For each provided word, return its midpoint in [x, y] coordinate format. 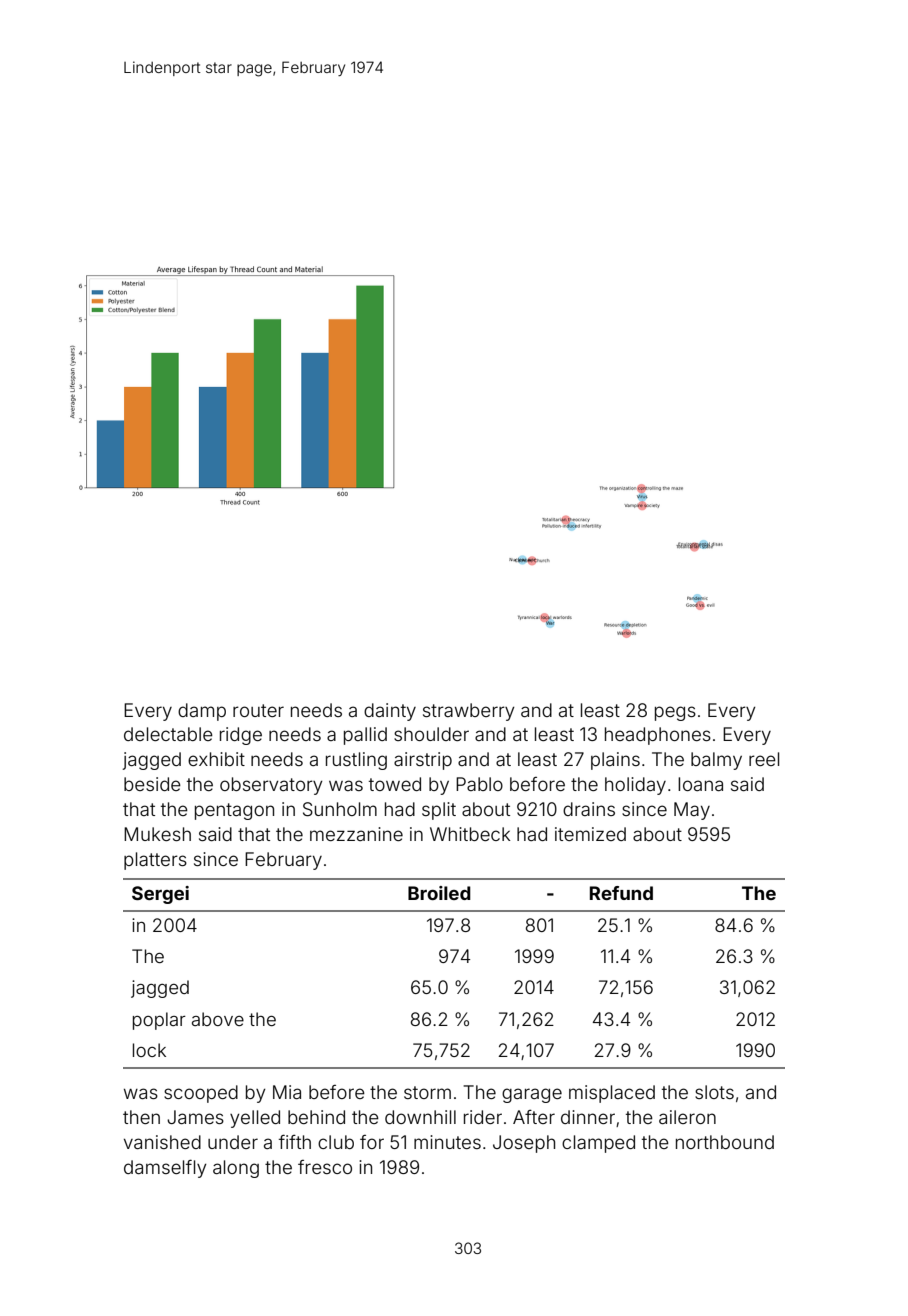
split [439, 811]
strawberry [469, 712]
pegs [675, 713]
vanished [162, 1142]
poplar [159, 1021]
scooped [201, 1094]
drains [589, 809]
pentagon [234, 811]
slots [714, 1092]
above [218, 1019]
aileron [687, 1117]
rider [483, 1117]
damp [202, 712]
